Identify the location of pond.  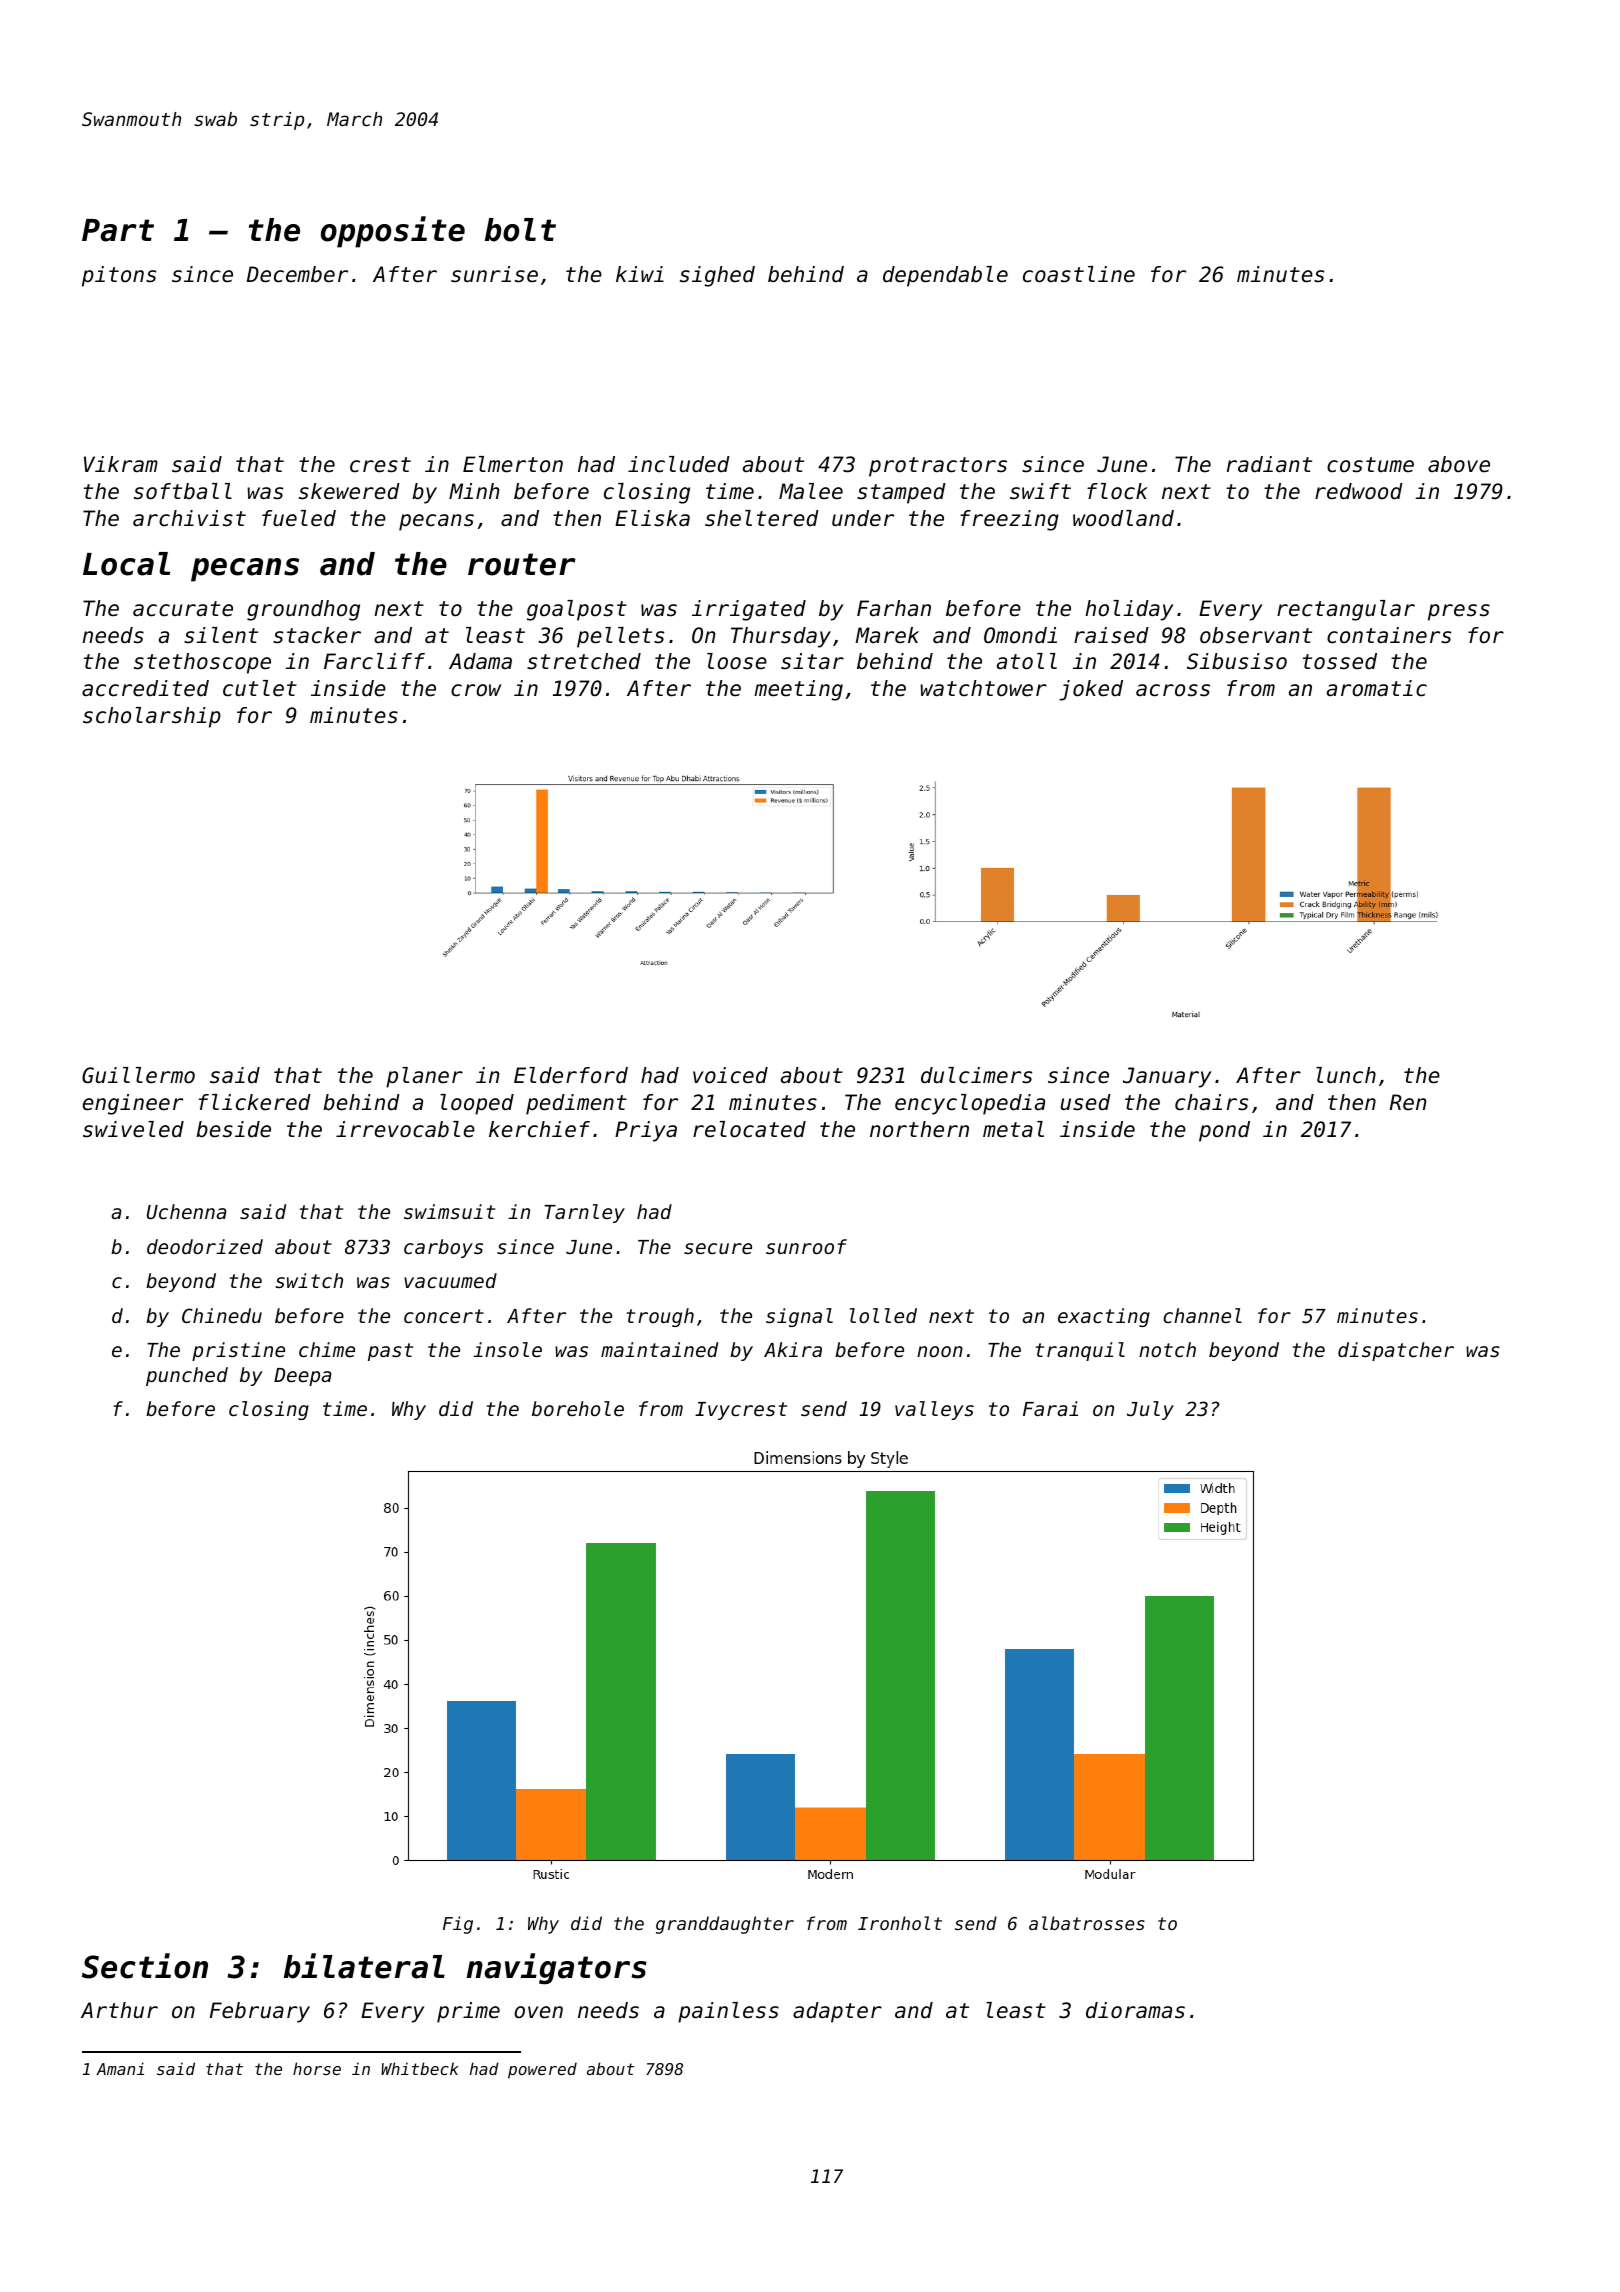
(1224, 1131).
